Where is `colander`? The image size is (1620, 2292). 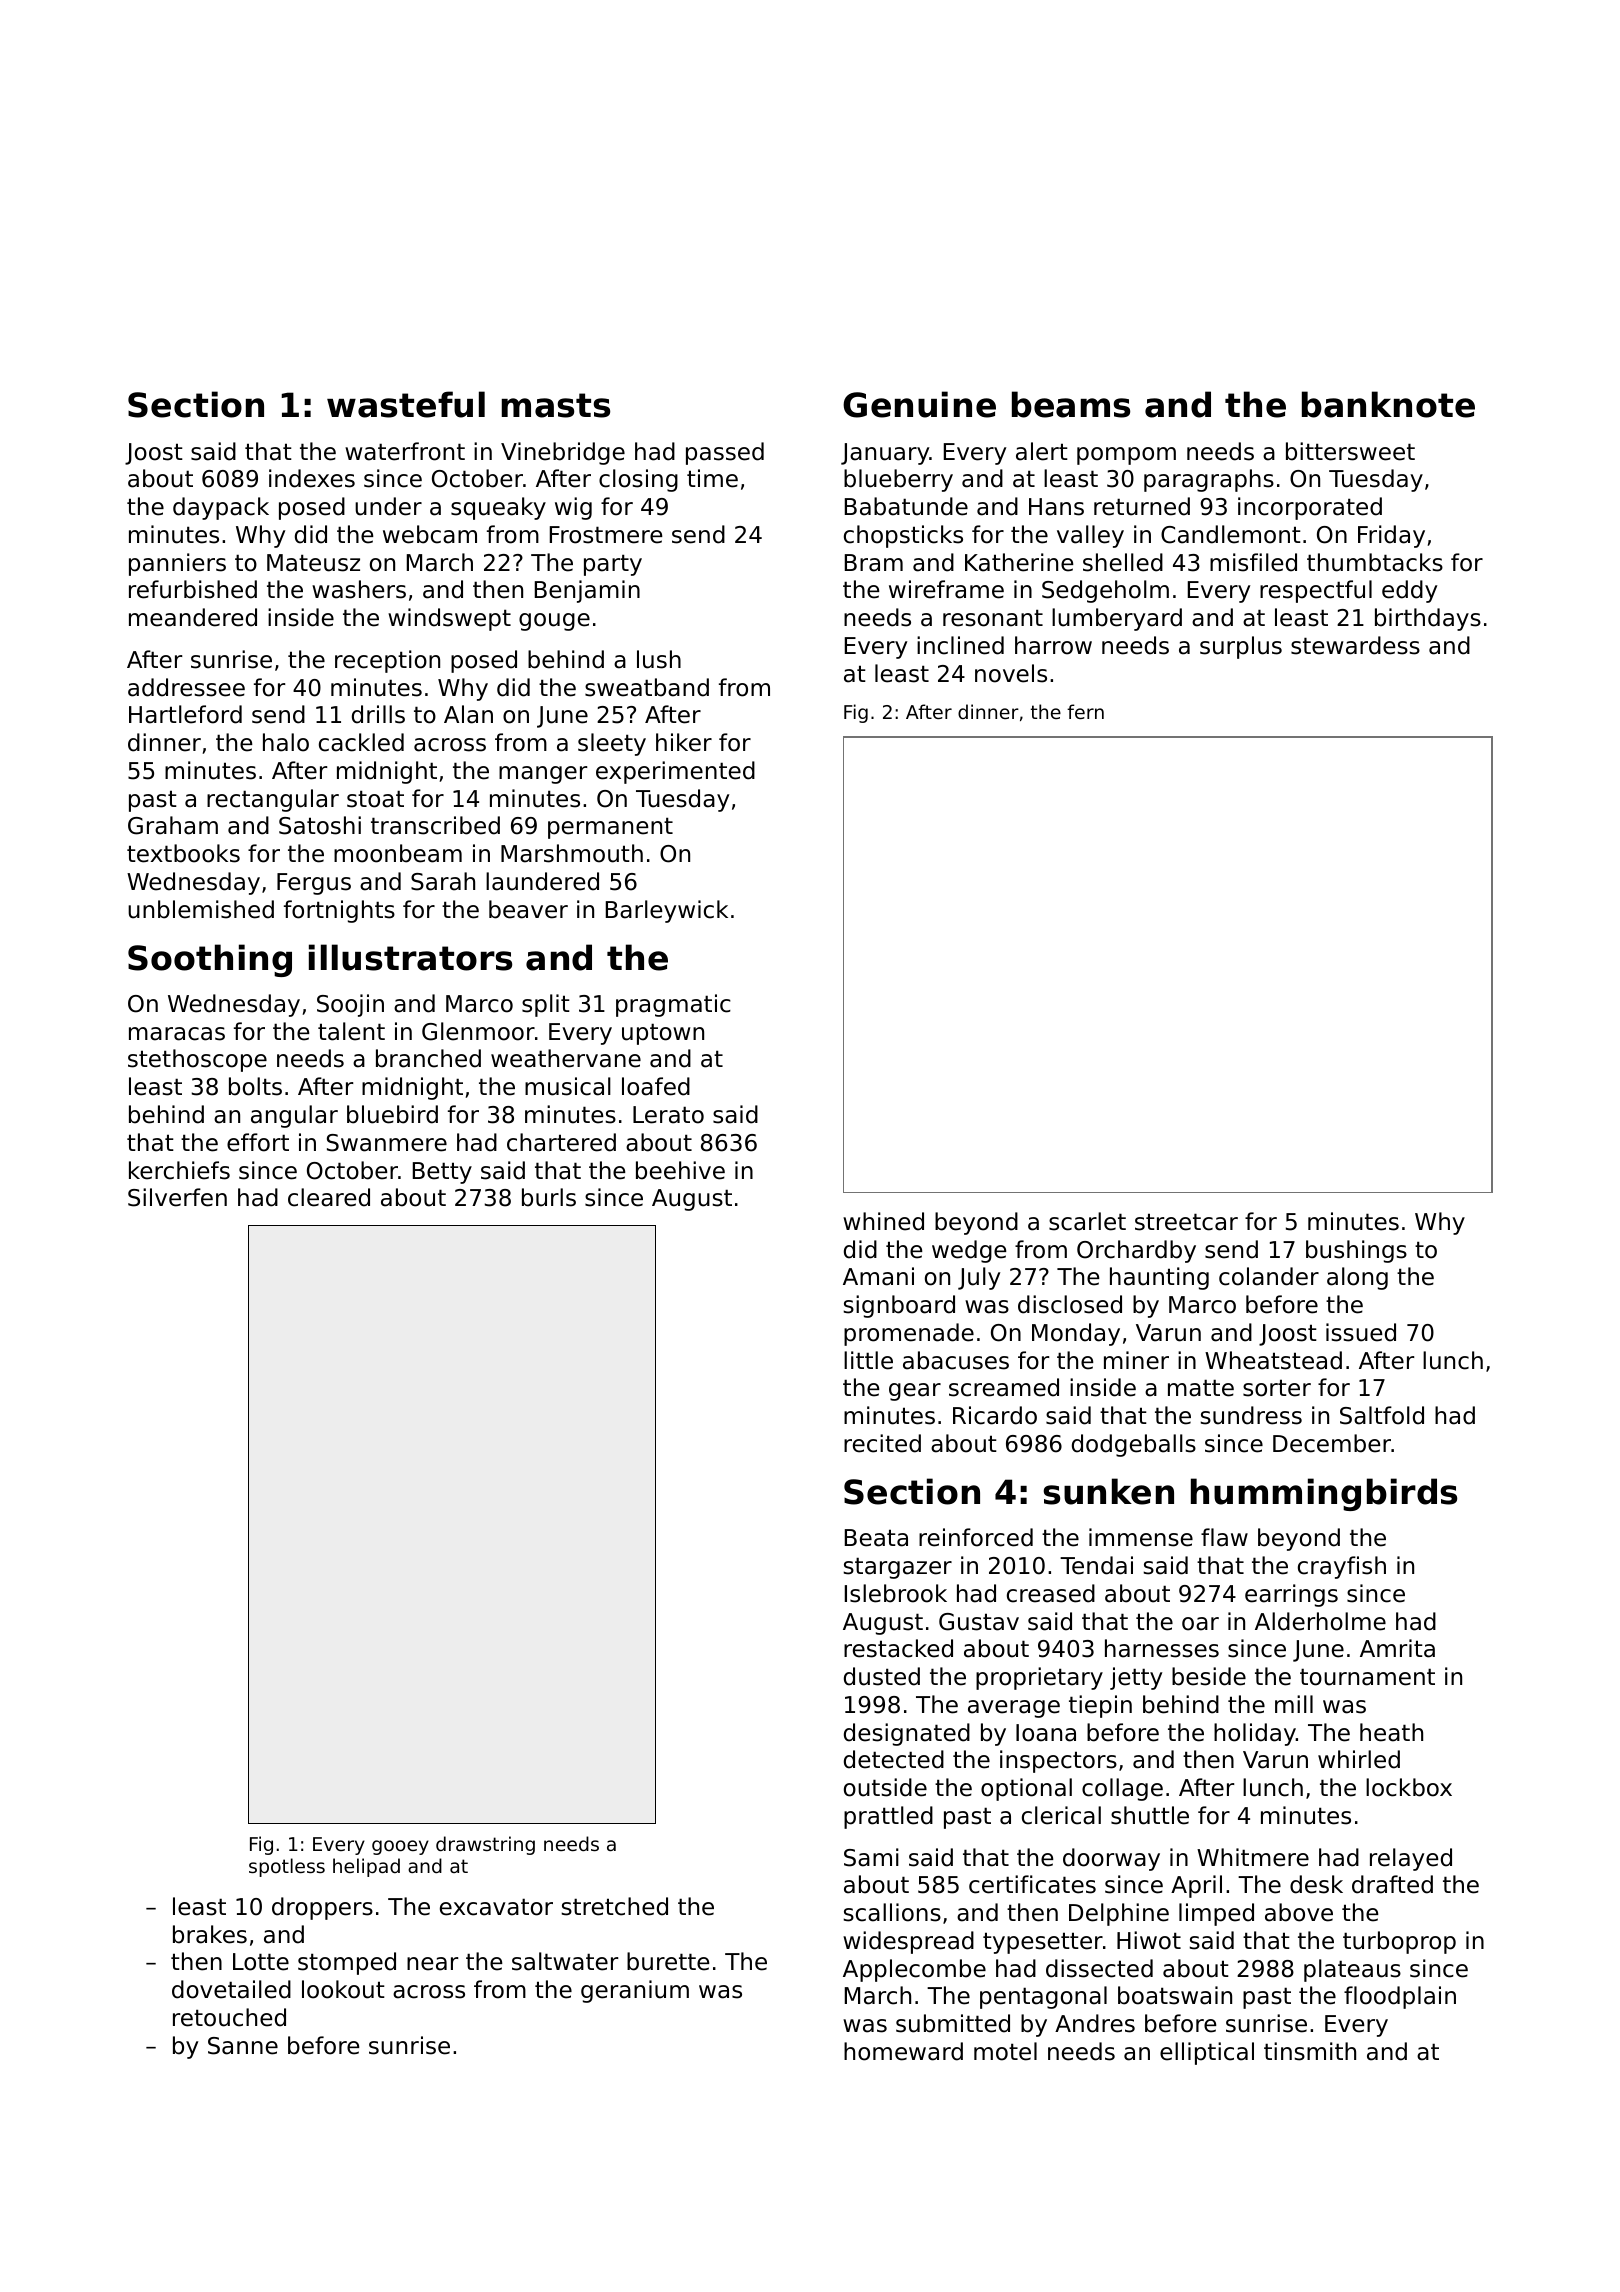
colander is located at coordinates (1269, 1276).
